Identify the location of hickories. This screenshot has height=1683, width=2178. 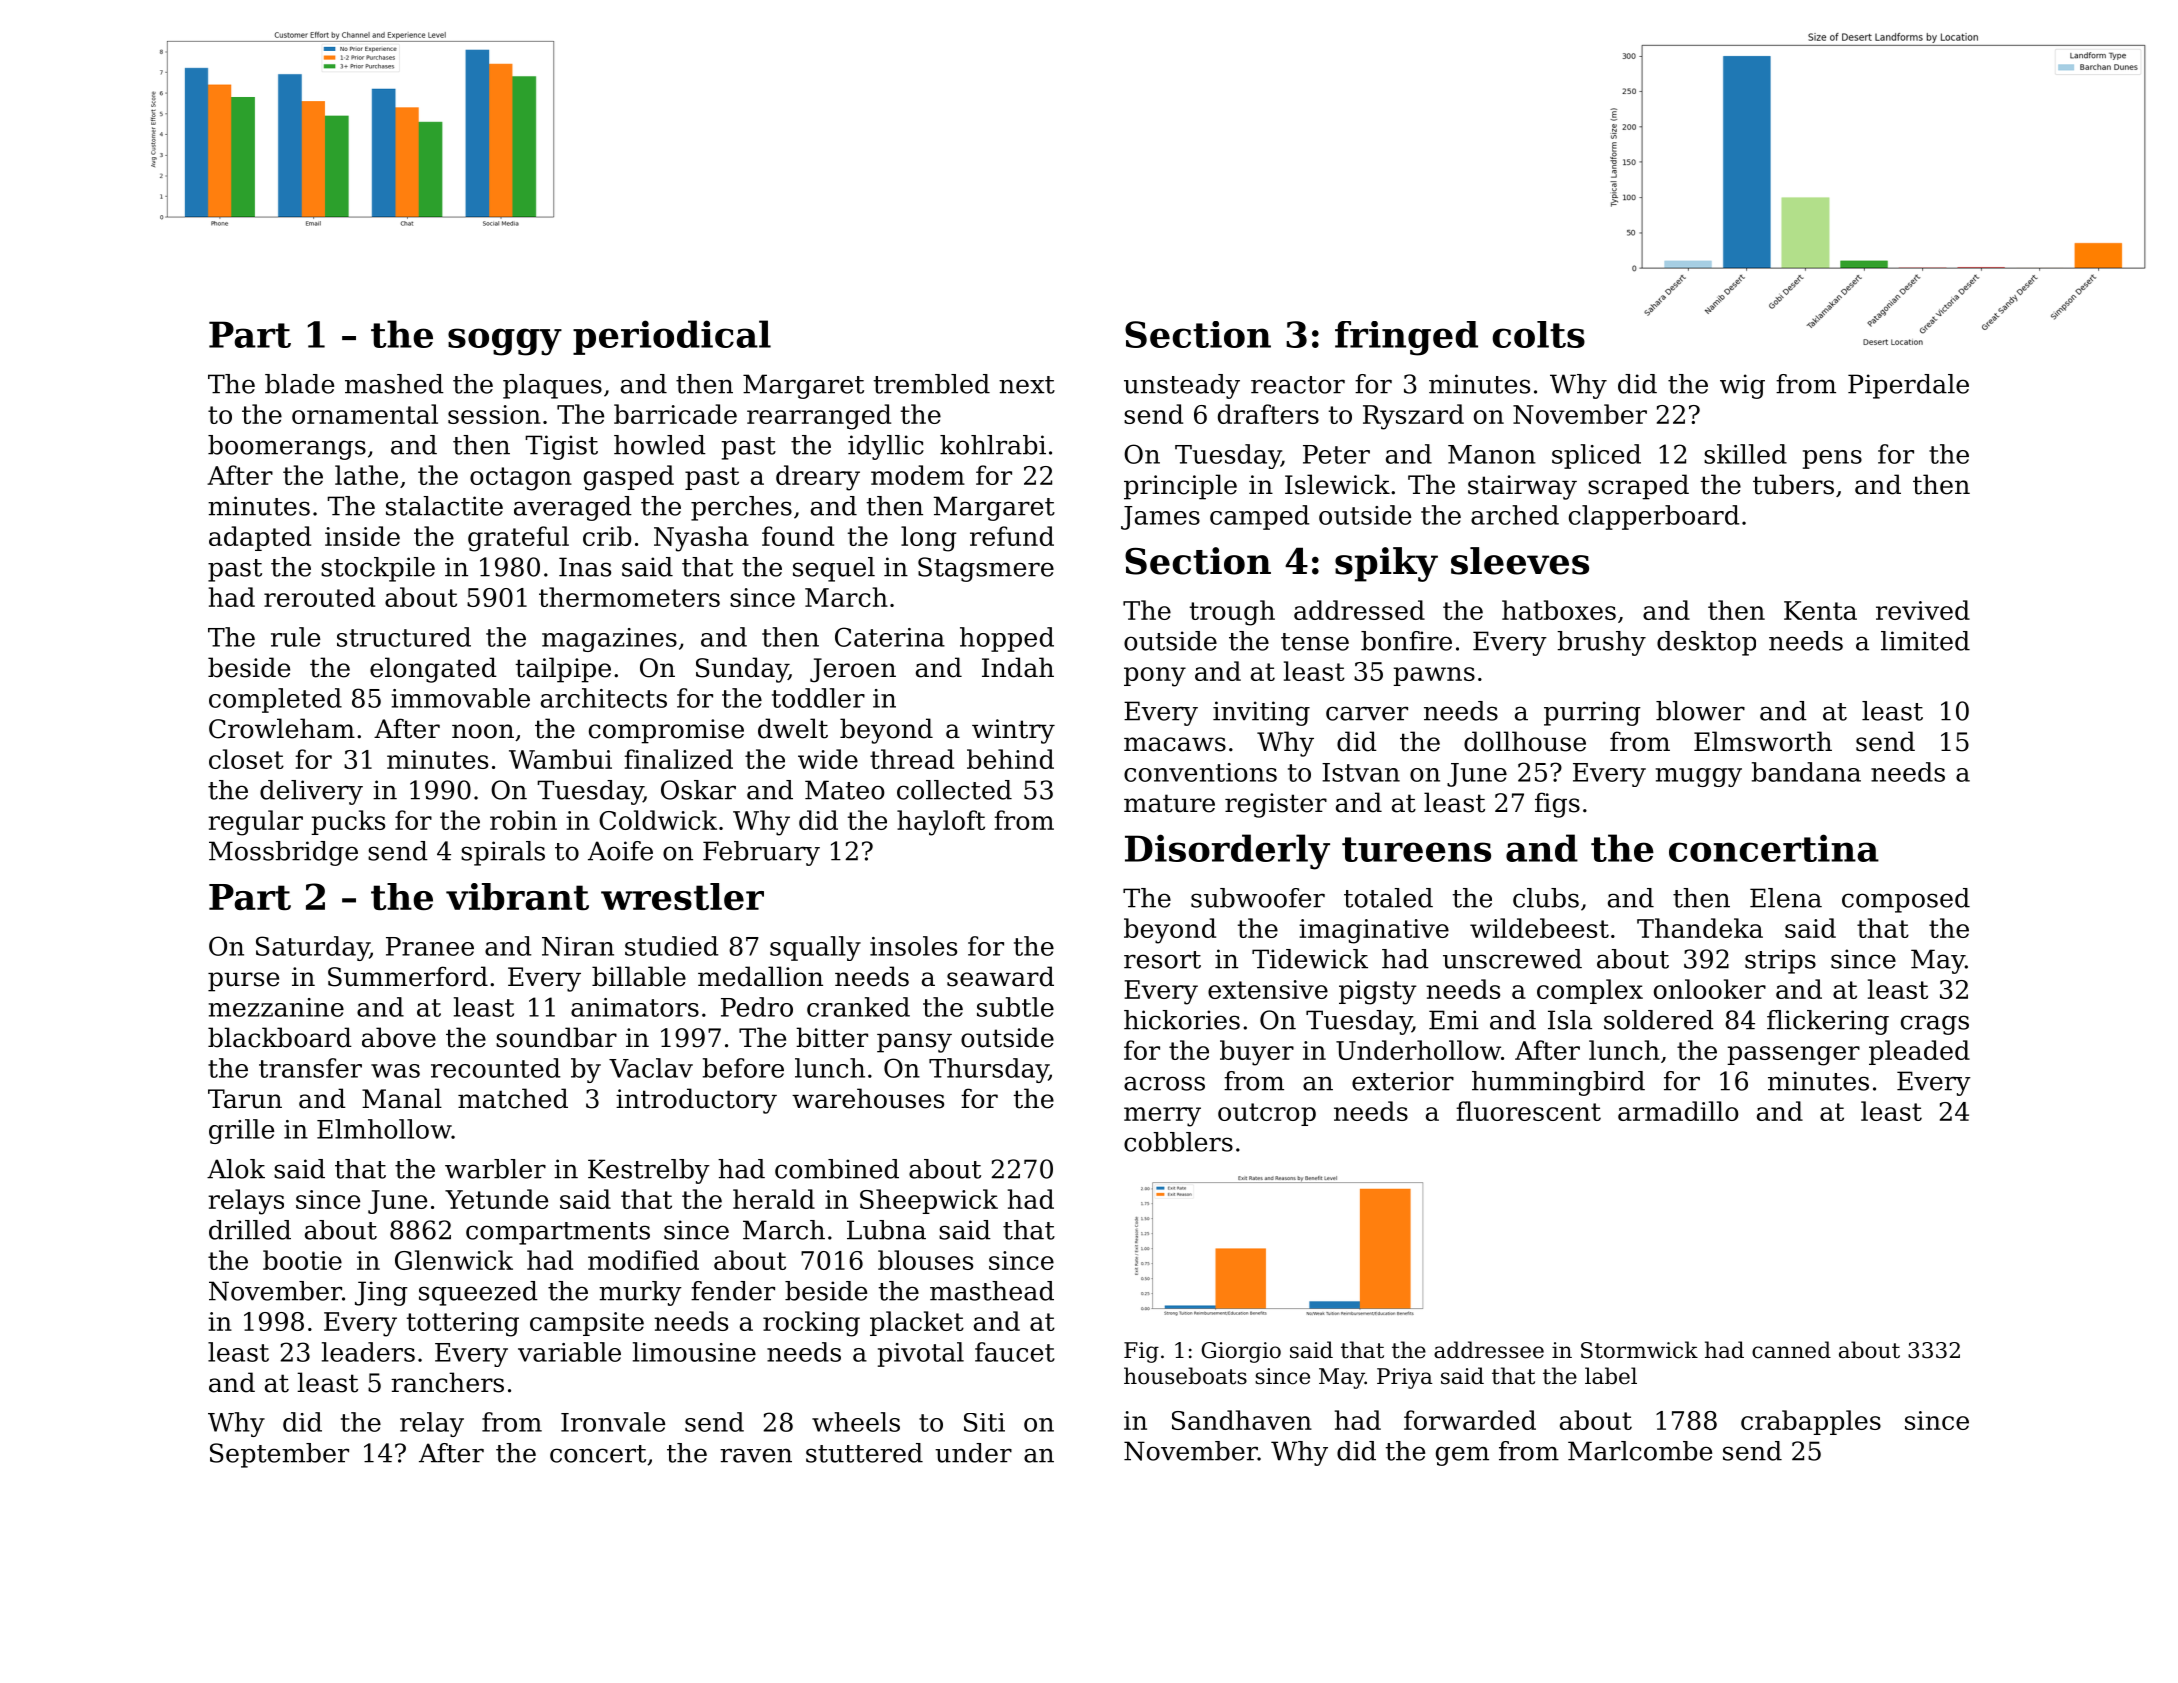
(1182, 1020).
